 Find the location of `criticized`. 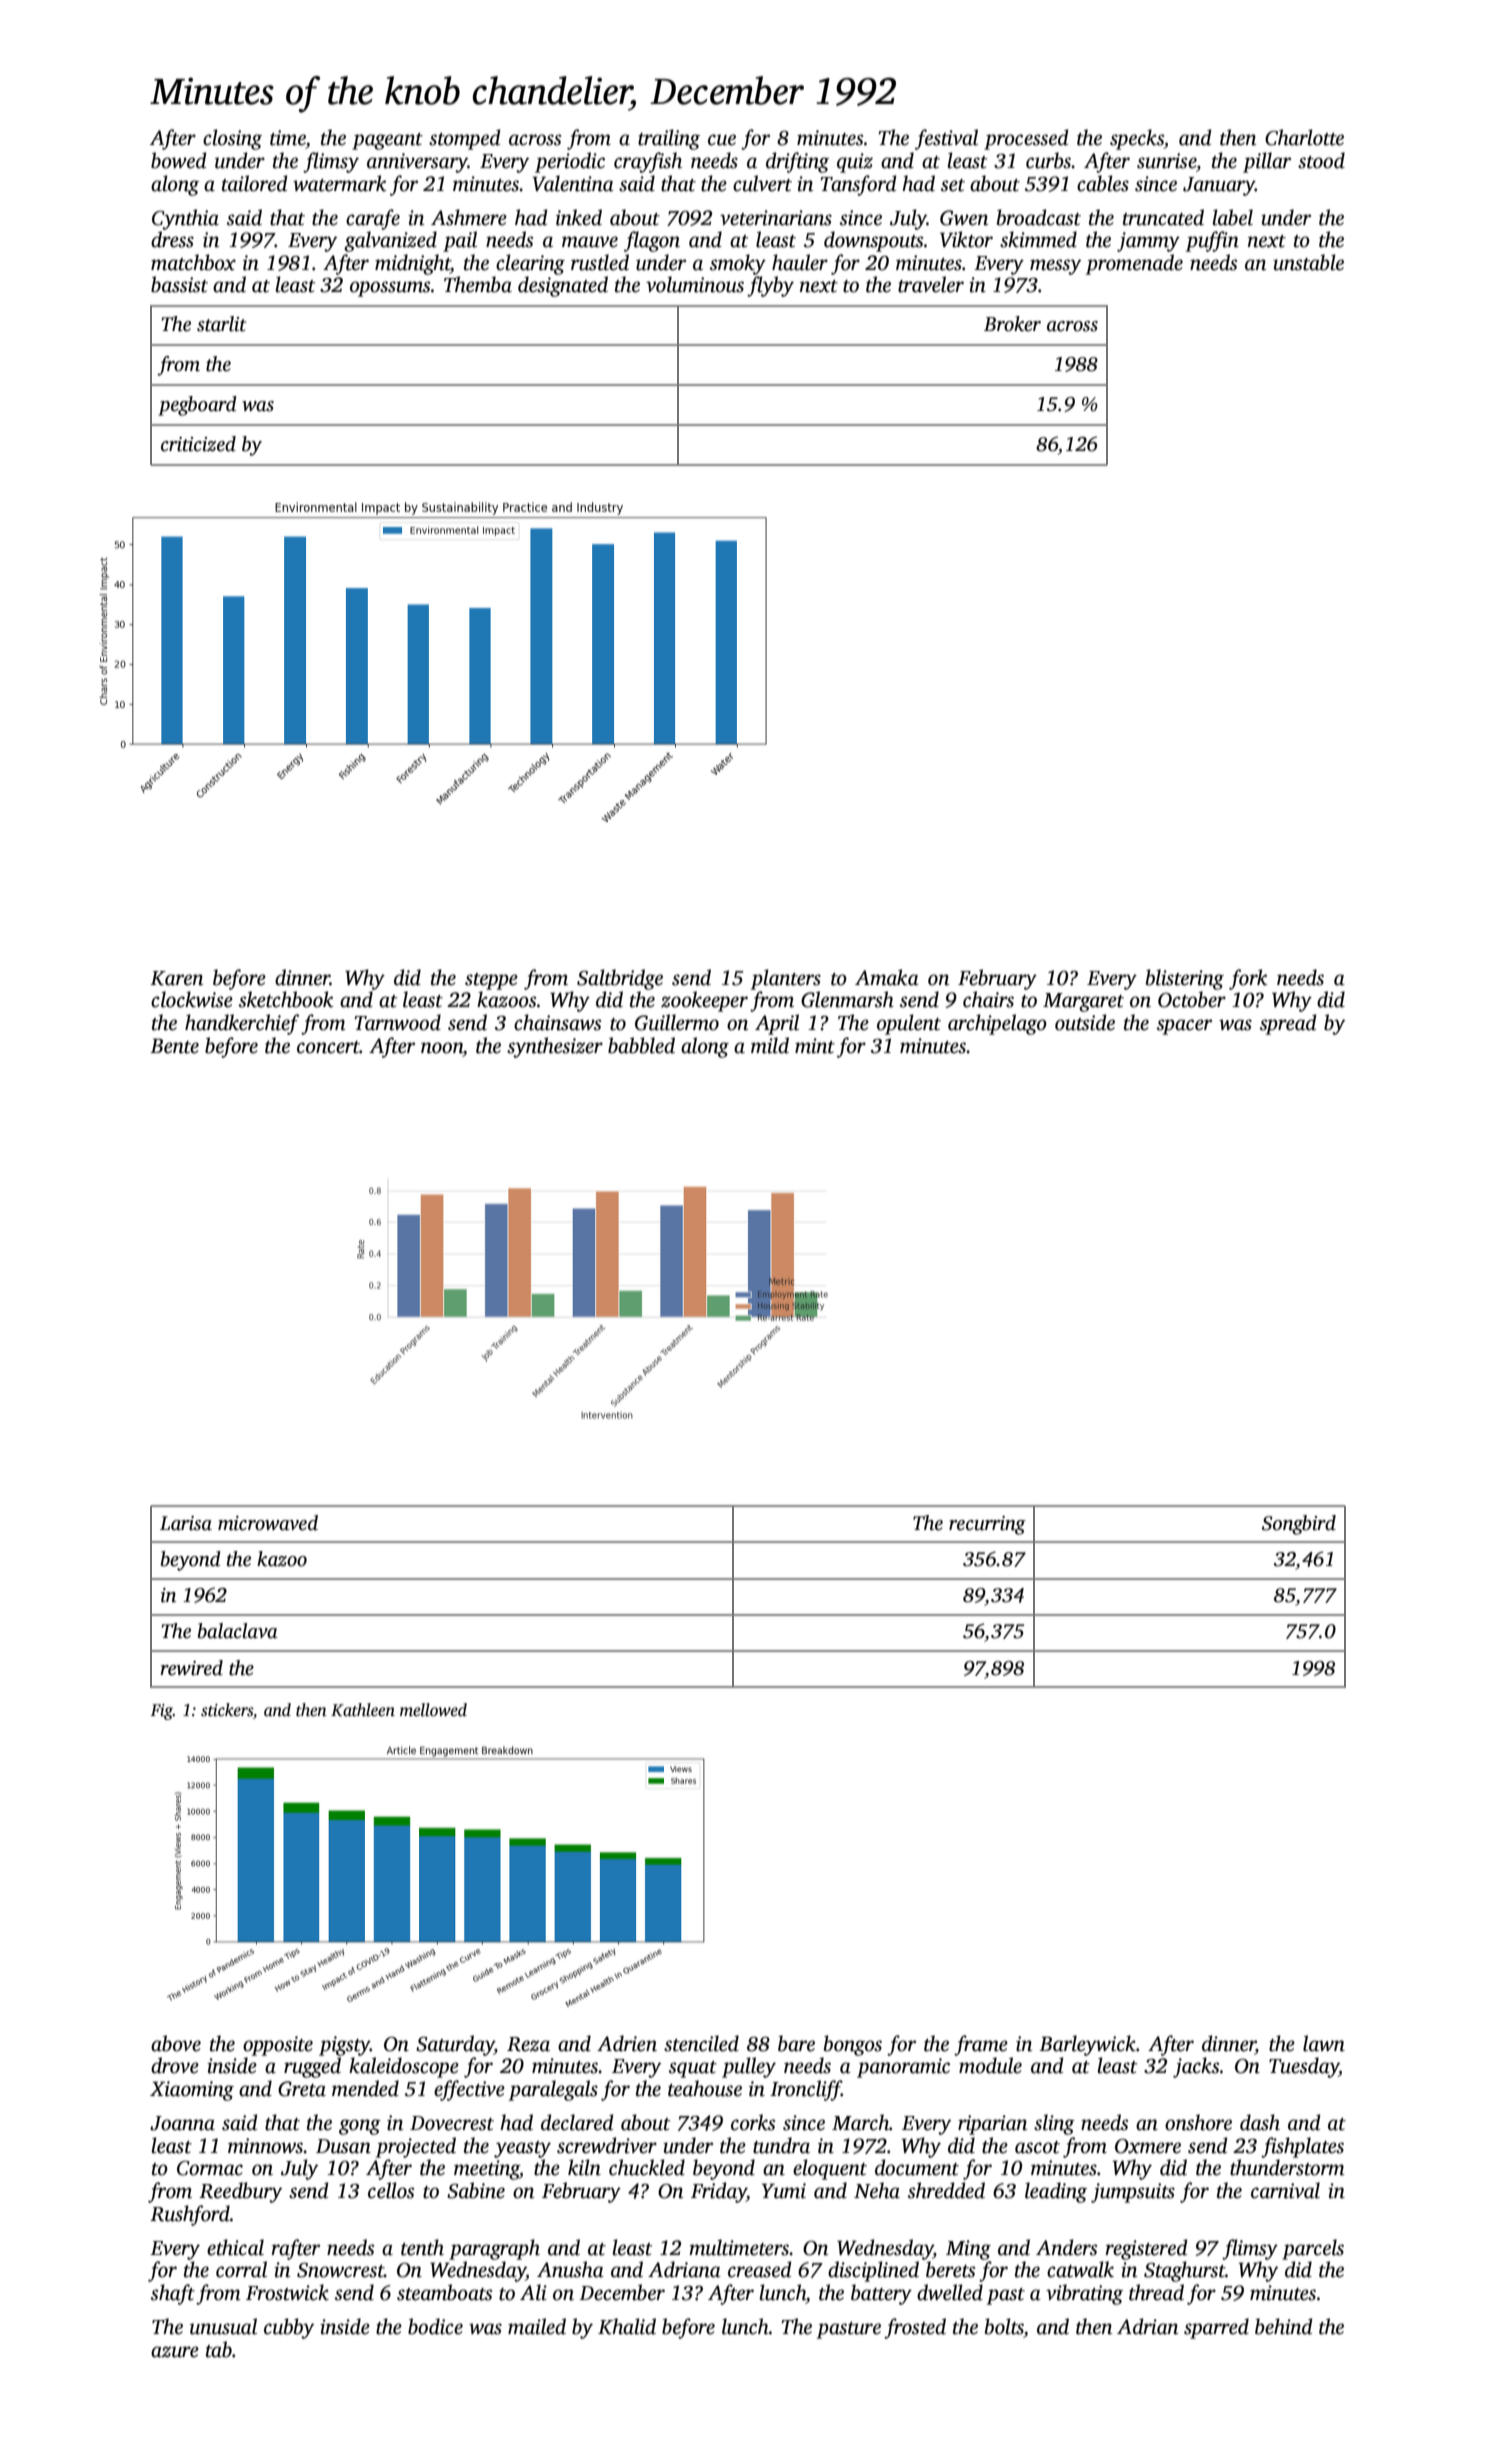

criticized is located at coordinates (198, 444).
